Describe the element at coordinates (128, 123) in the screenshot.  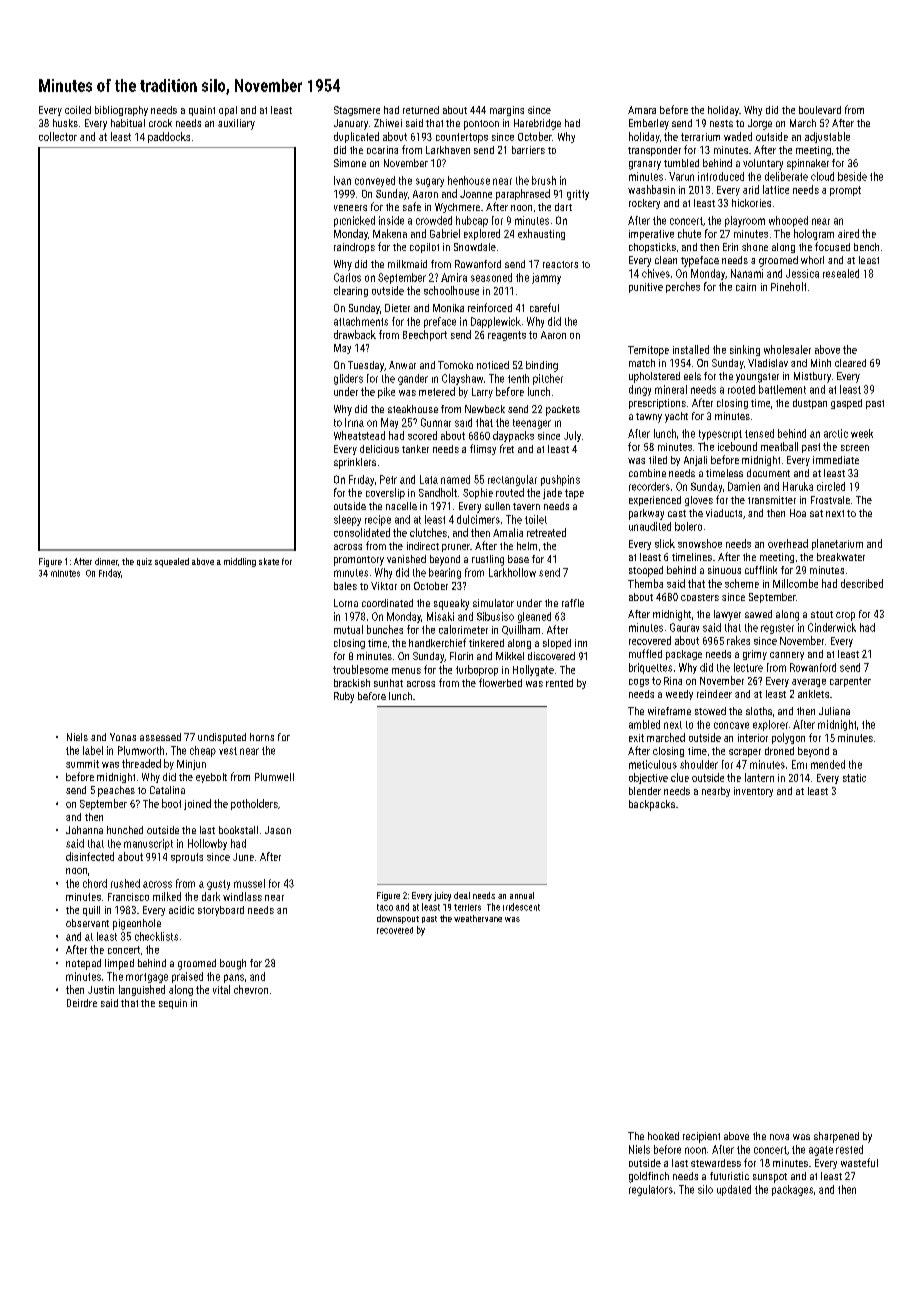
I see `habitual` at that location.
